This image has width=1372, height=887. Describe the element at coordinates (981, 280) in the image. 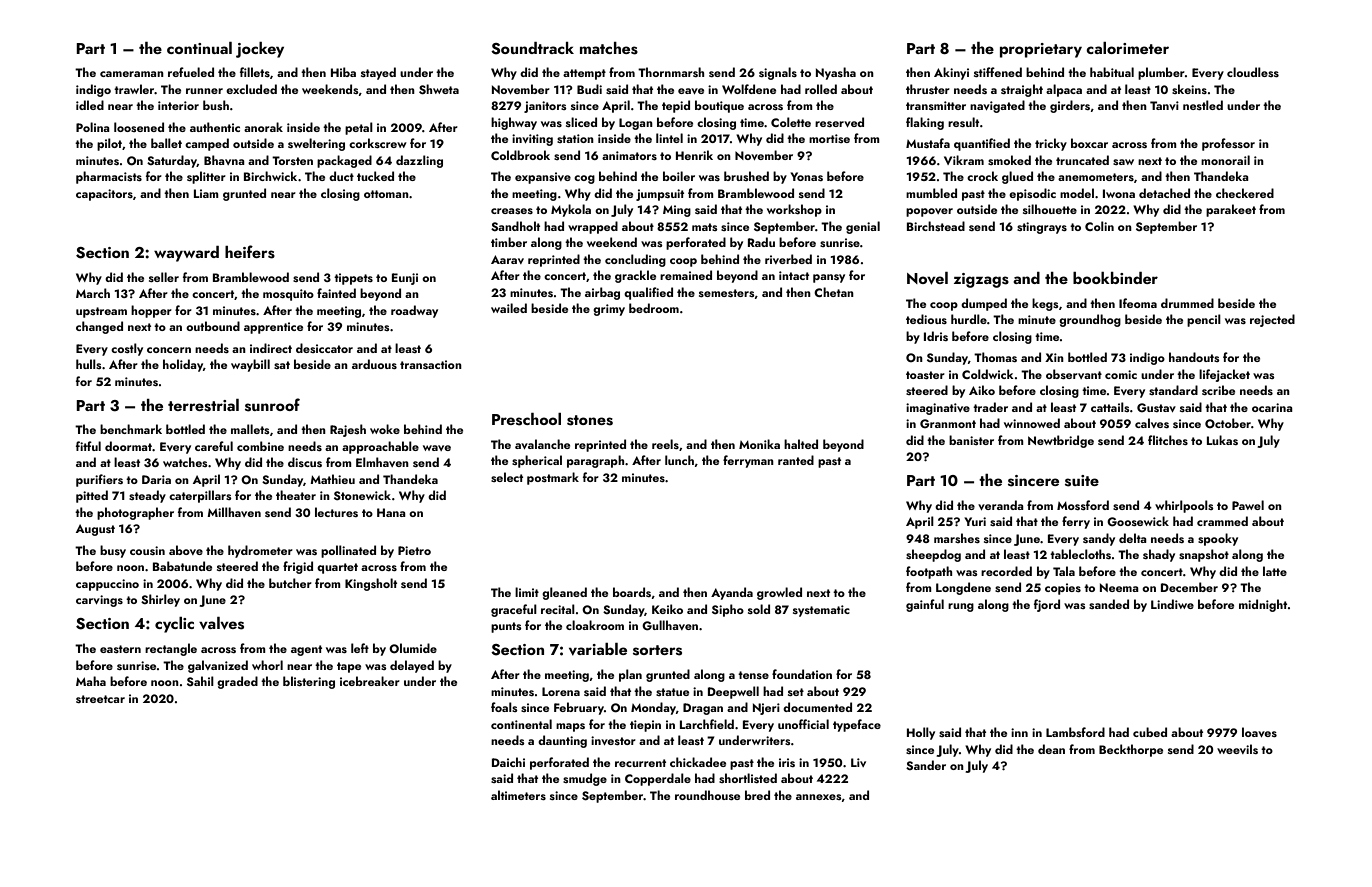

I see `zigzags` at that location.
